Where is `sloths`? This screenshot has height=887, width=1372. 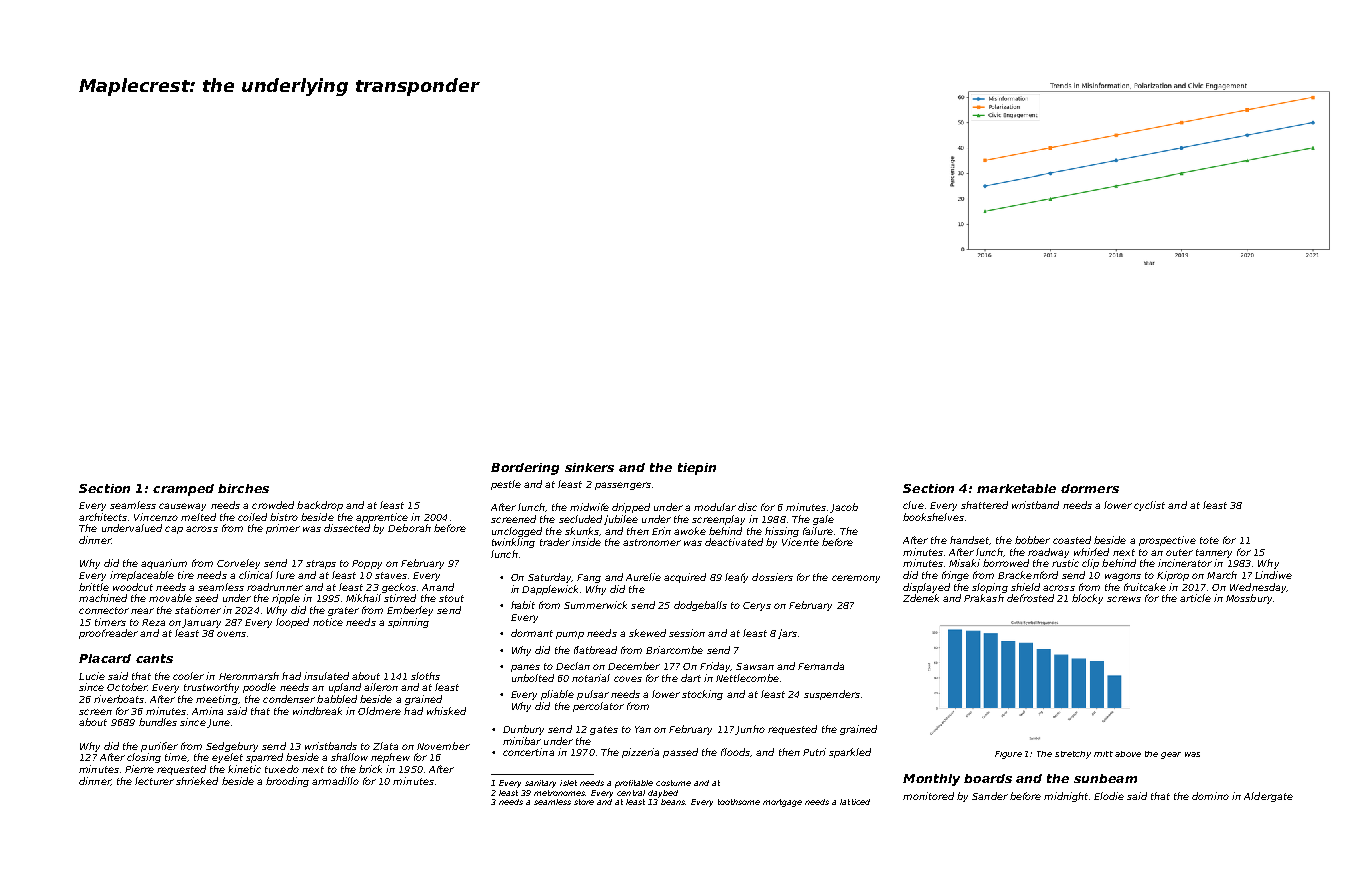
sloths is located at coordinates (425, 676).
